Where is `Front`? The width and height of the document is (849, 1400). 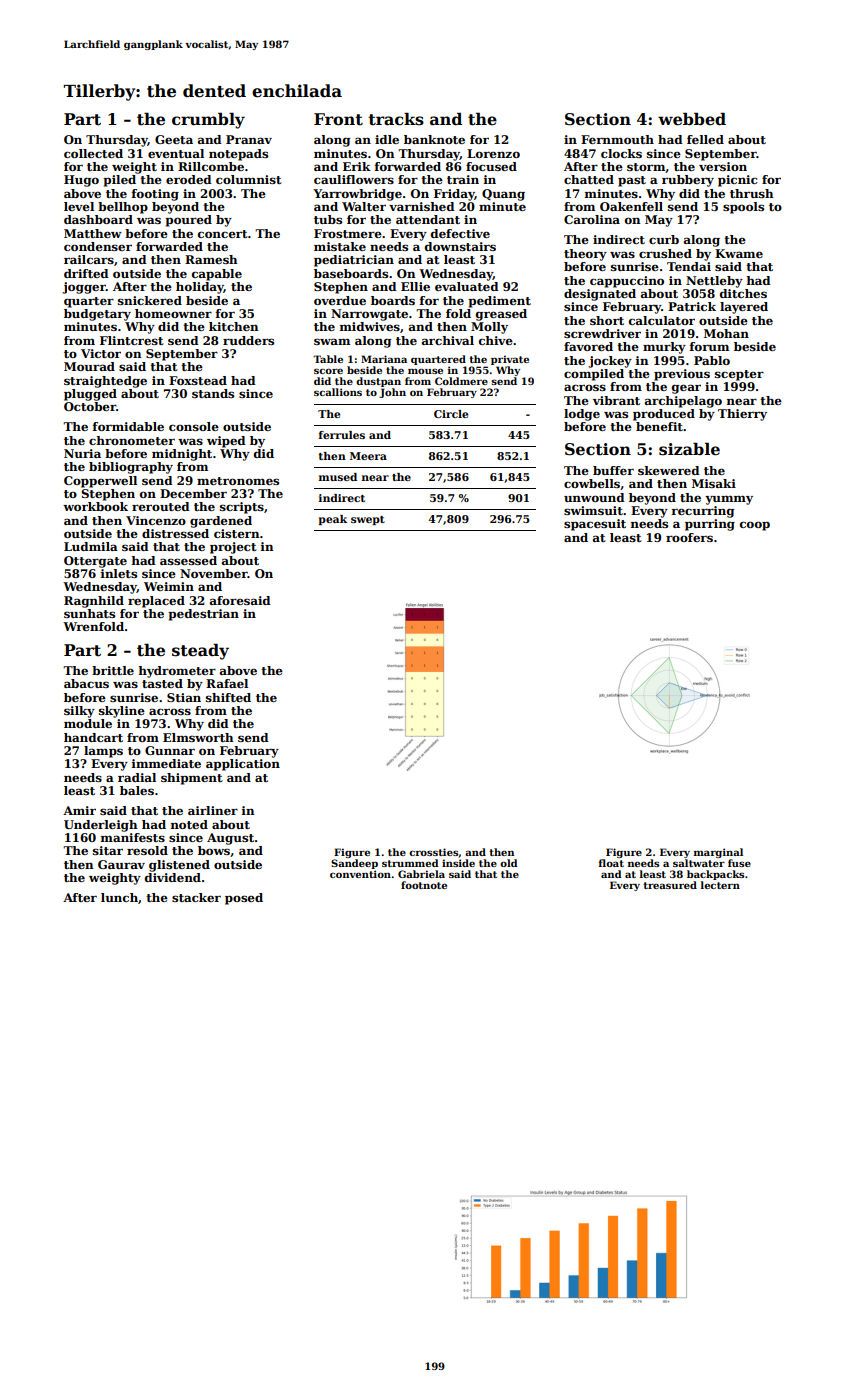
Front is located at coordinates (338, 119).
